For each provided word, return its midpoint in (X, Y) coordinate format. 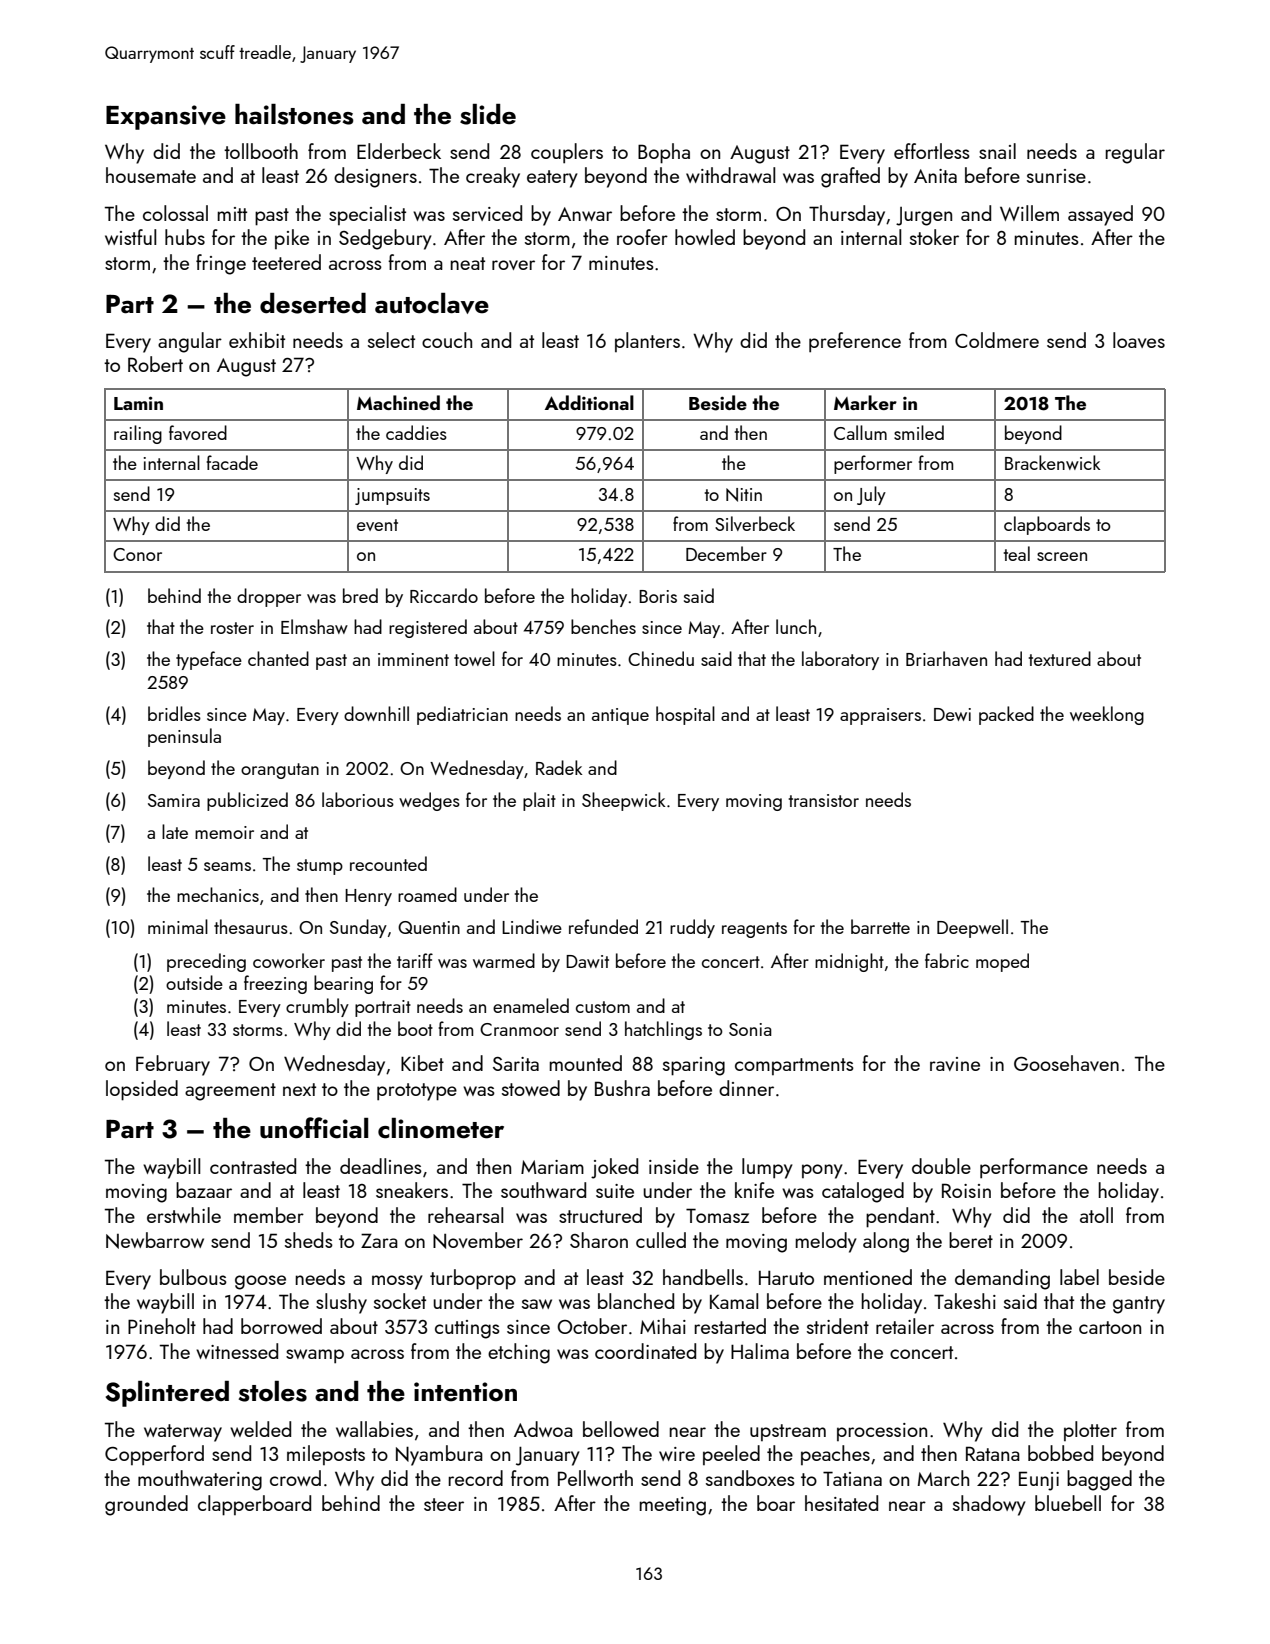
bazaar (204, 1190)
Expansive (166, 117)
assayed (1100, 215)
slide (488, 114)
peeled (731, 1455)
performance (1034, 1168)
